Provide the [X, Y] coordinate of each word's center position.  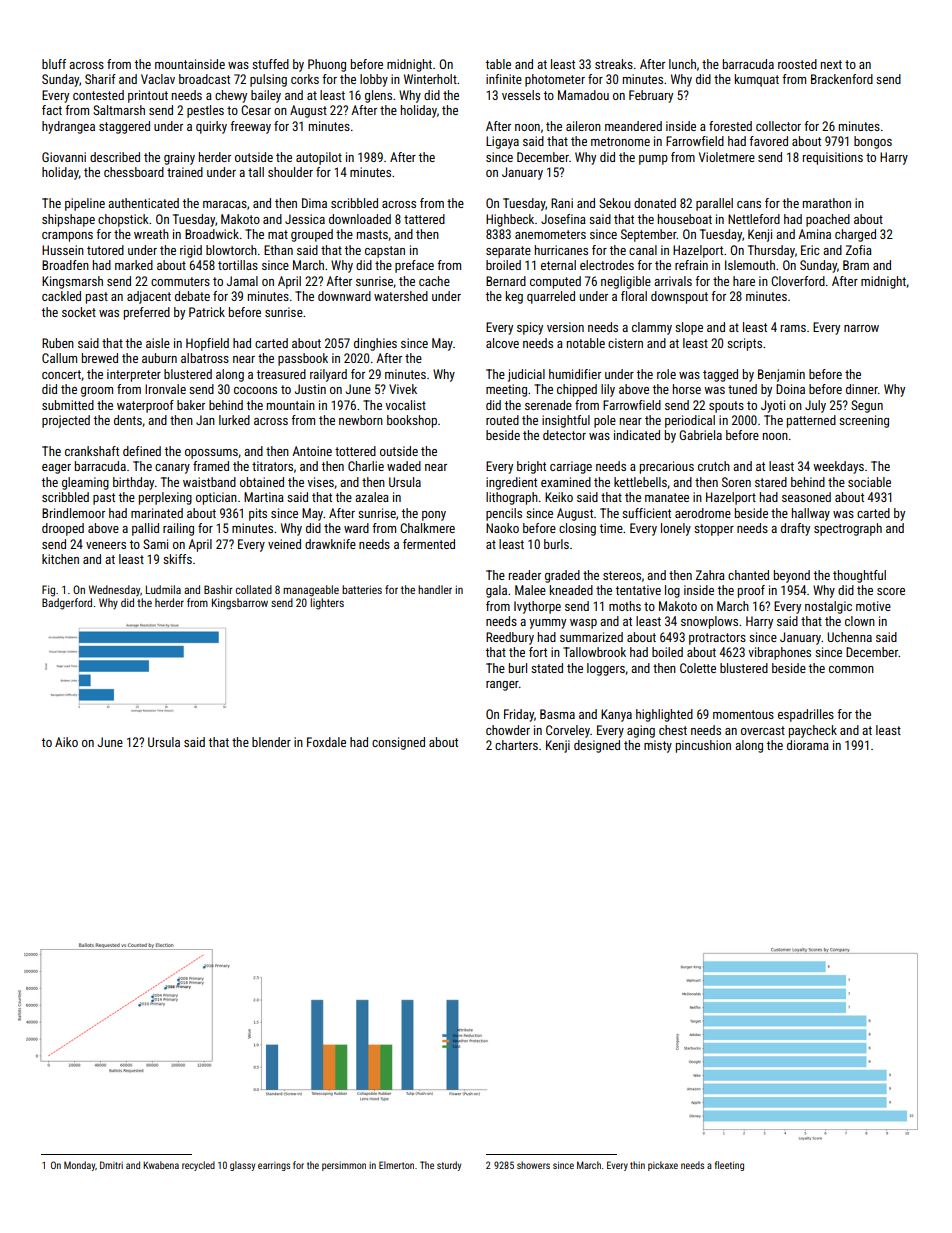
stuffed [270, 64]
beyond [792, 576]
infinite [504, 79]
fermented [429, 544]
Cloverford [798, 281]
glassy [242, 1166]
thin [637, 1165]
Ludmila [163, 589]
